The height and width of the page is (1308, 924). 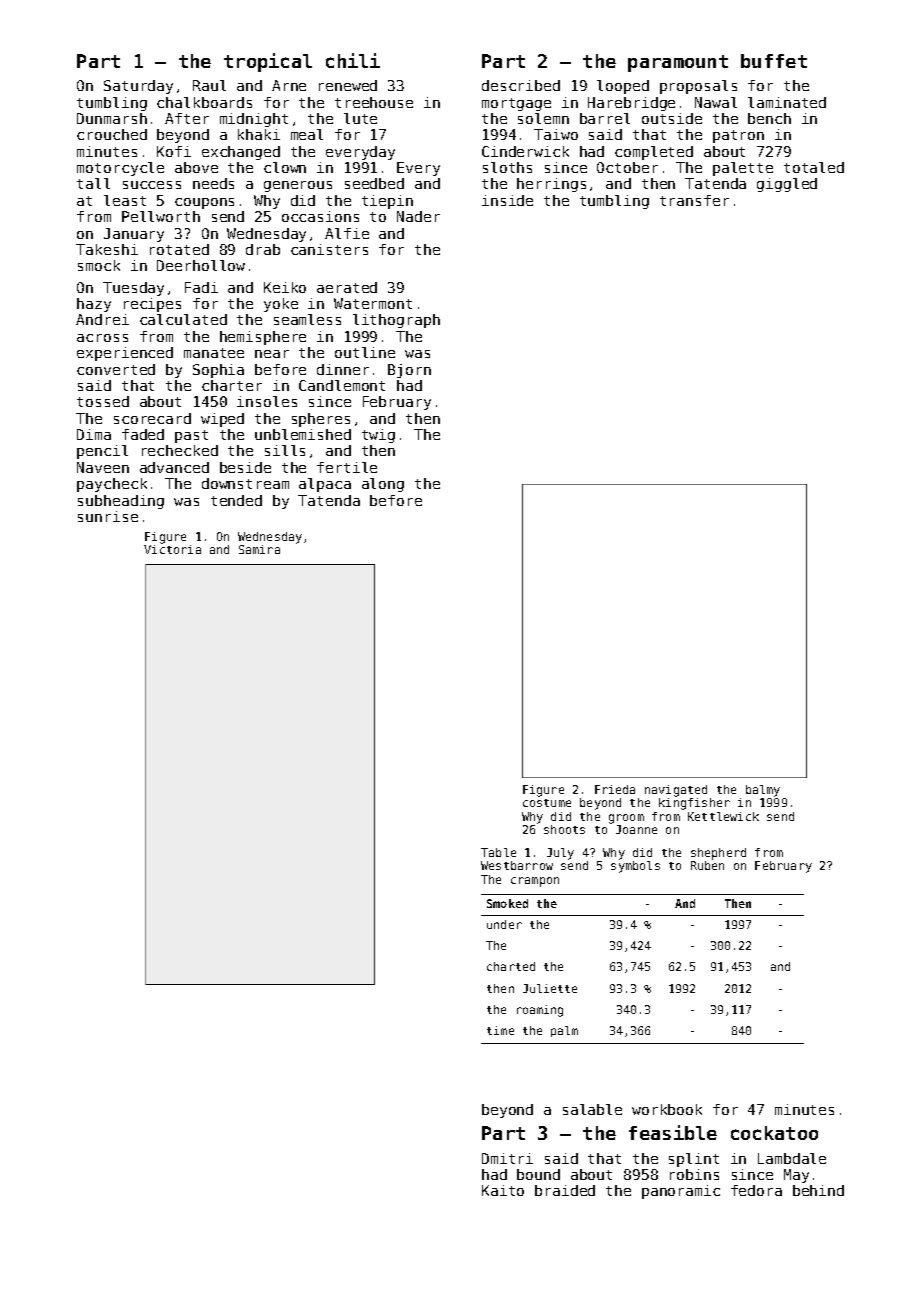 What do you see at coordinates (565, 1190) in the page?
I see `braided` at bounding box center [565, 1190].
